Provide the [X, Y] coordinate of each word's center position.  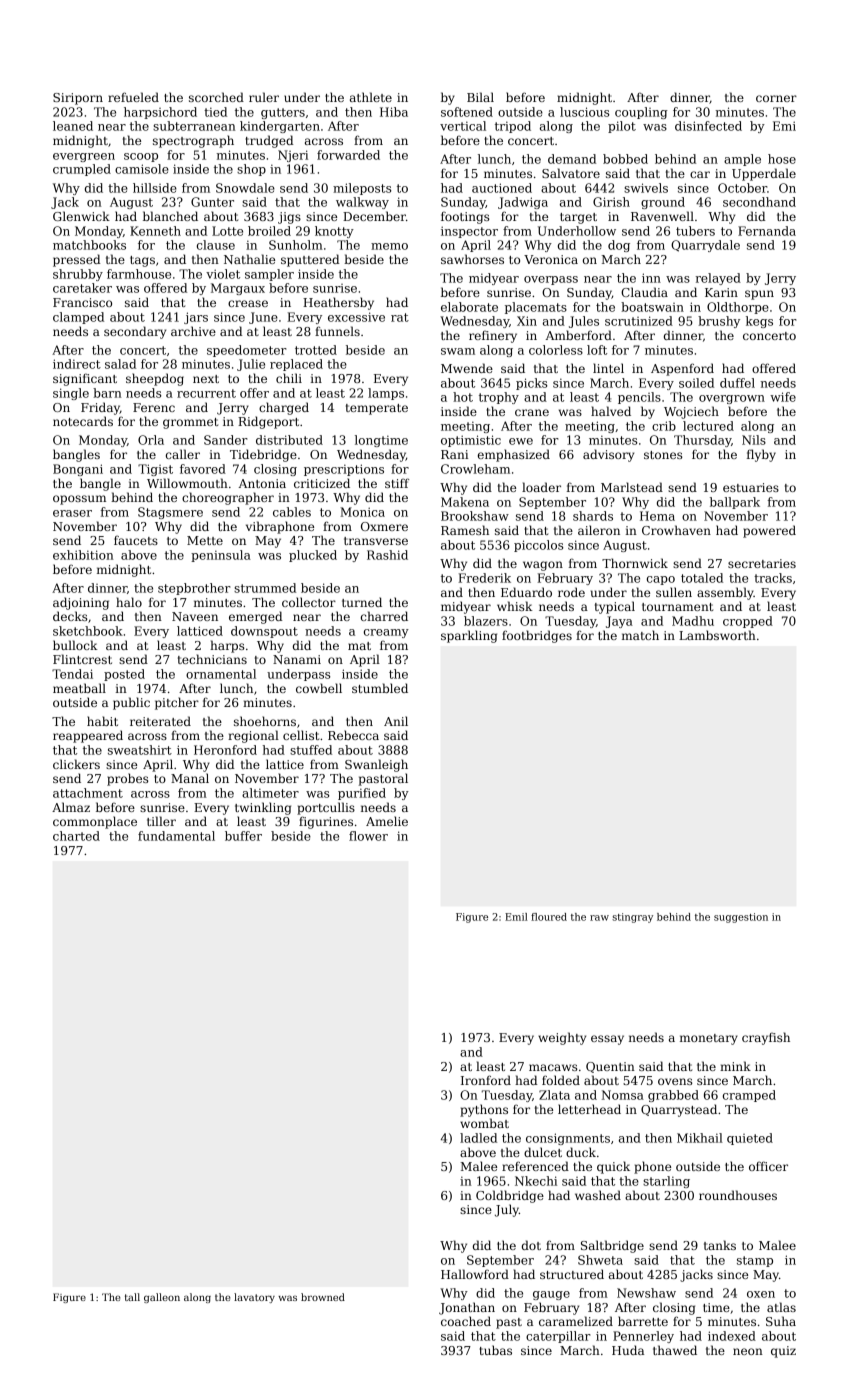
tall [132, 1297]
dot [531, 1245]
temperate [377, 409]
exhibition [83, 555]
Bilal [480, 97]
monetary [709, 1039]
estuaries [751, 487]
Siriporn [78, 99]
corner [776, 98]
